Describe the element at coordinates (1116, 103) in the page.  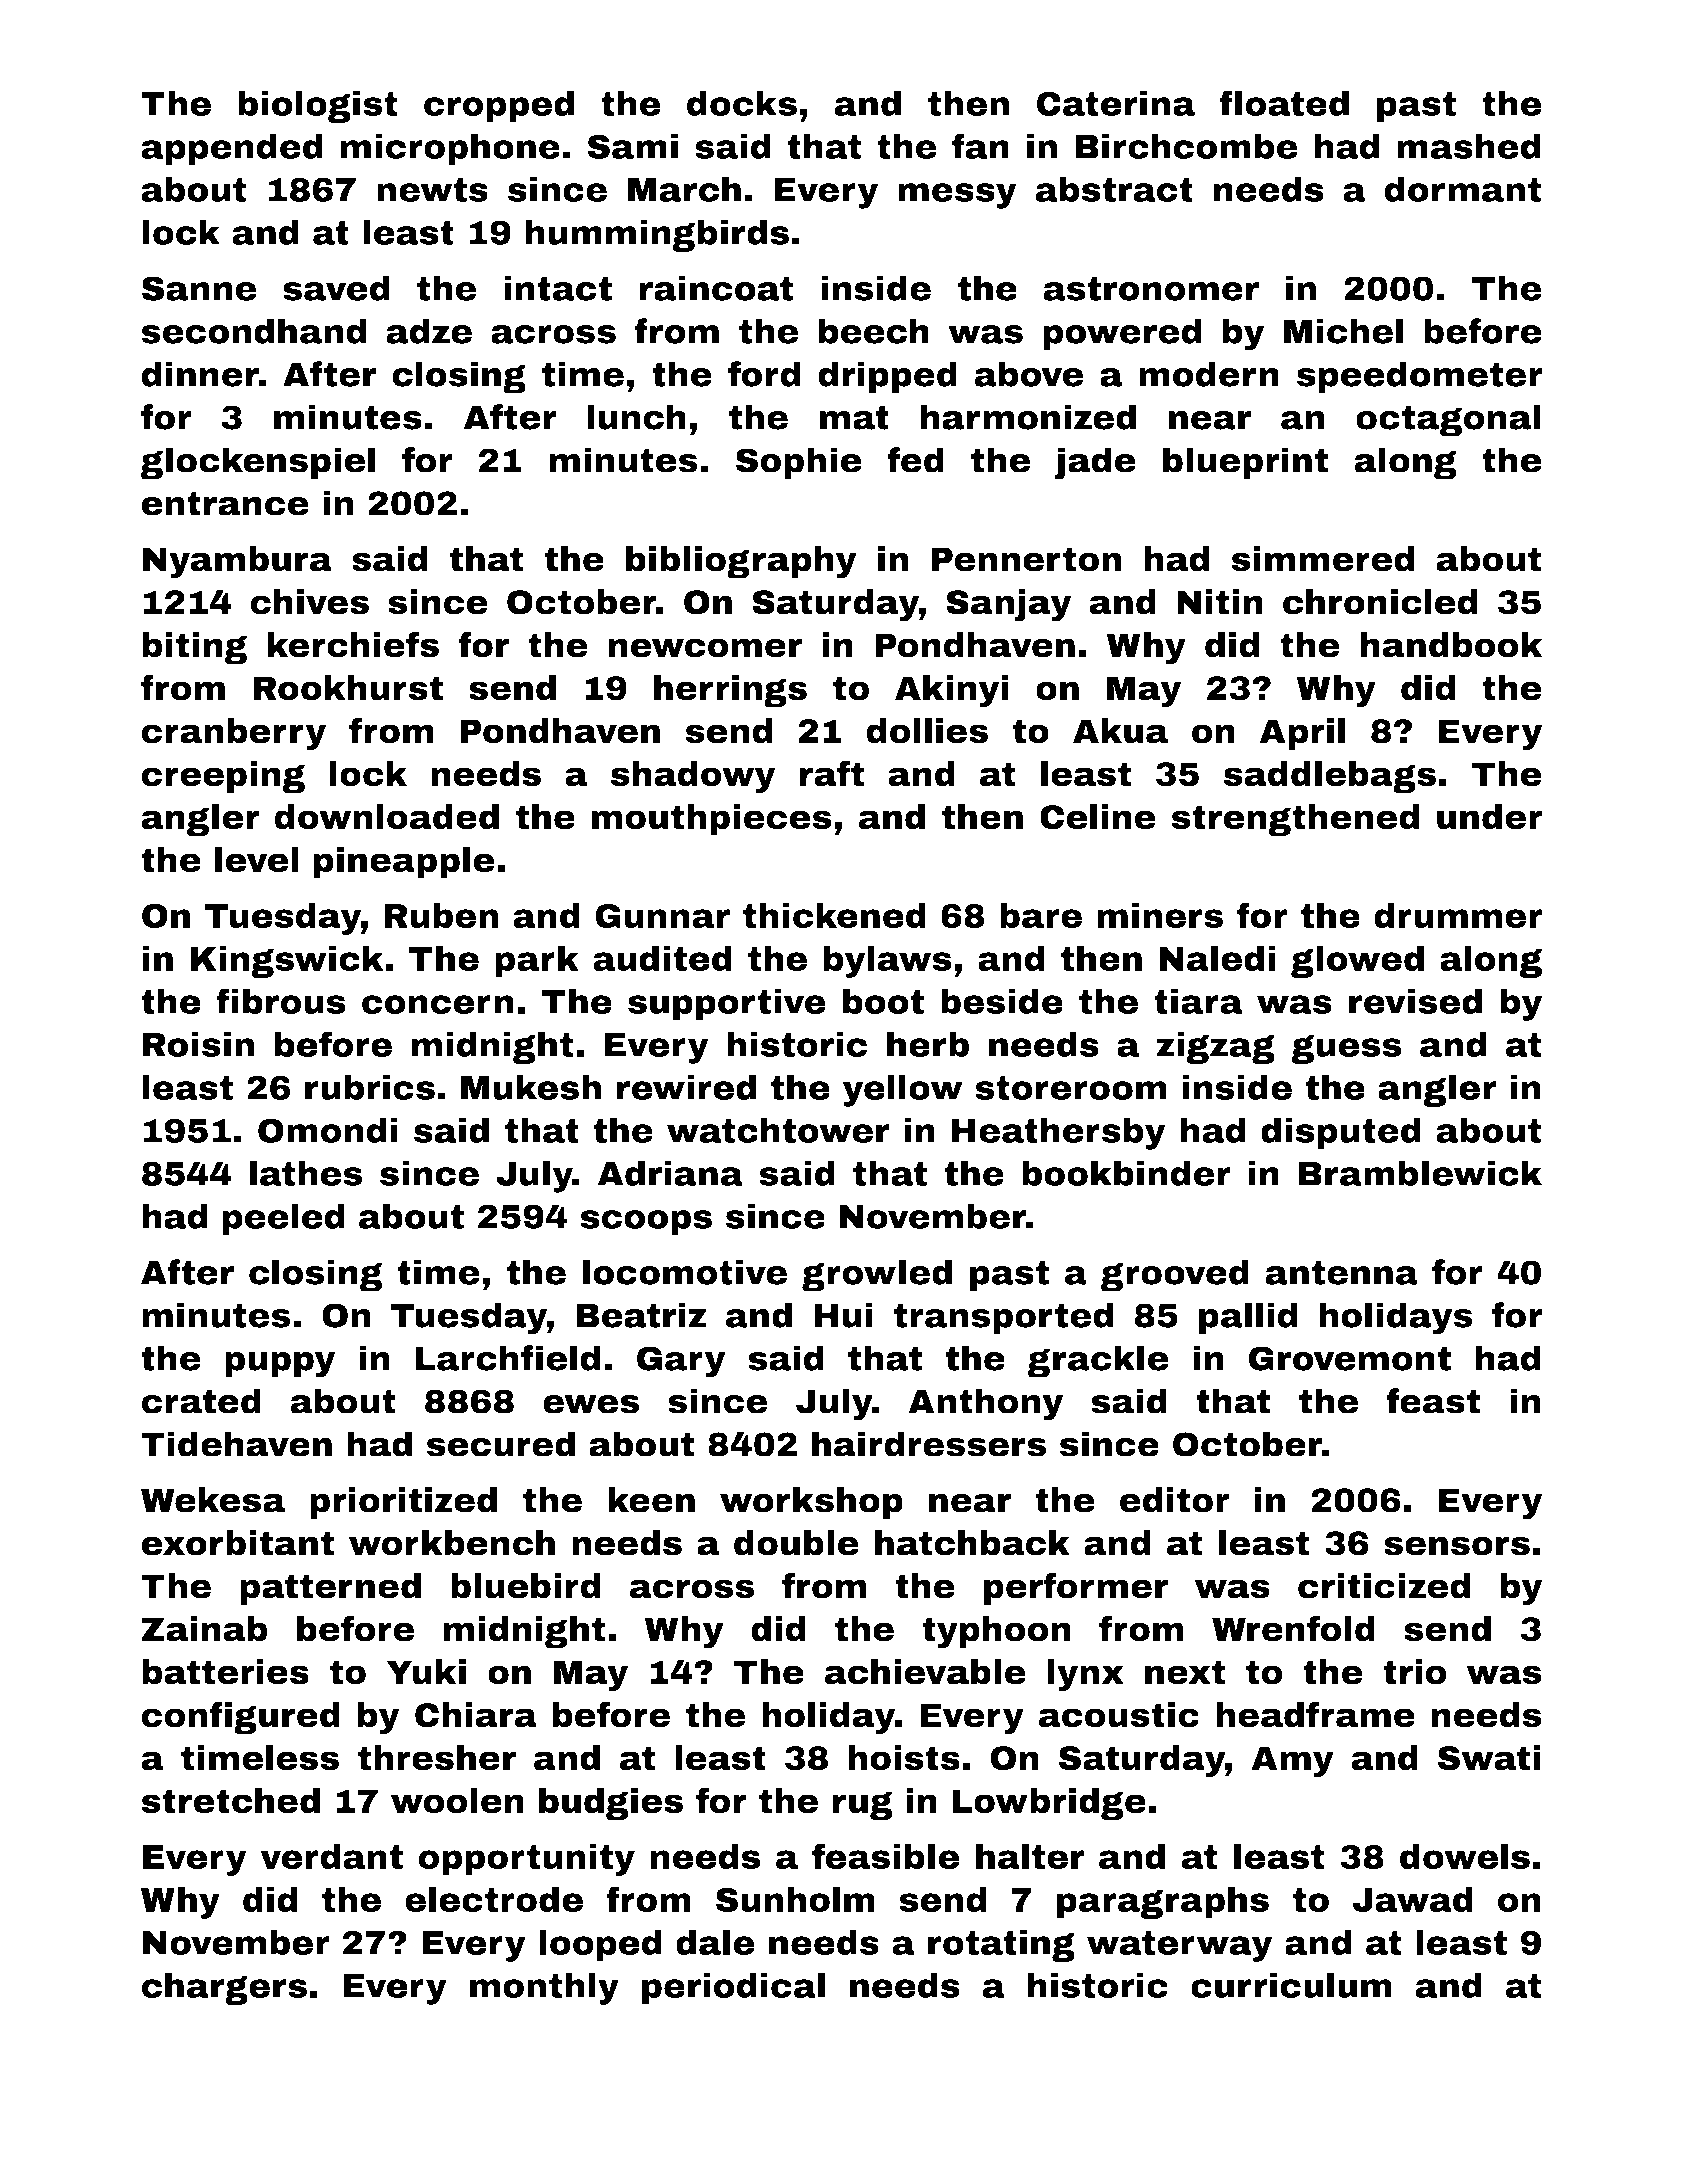
I see `Caterina` at that location.
